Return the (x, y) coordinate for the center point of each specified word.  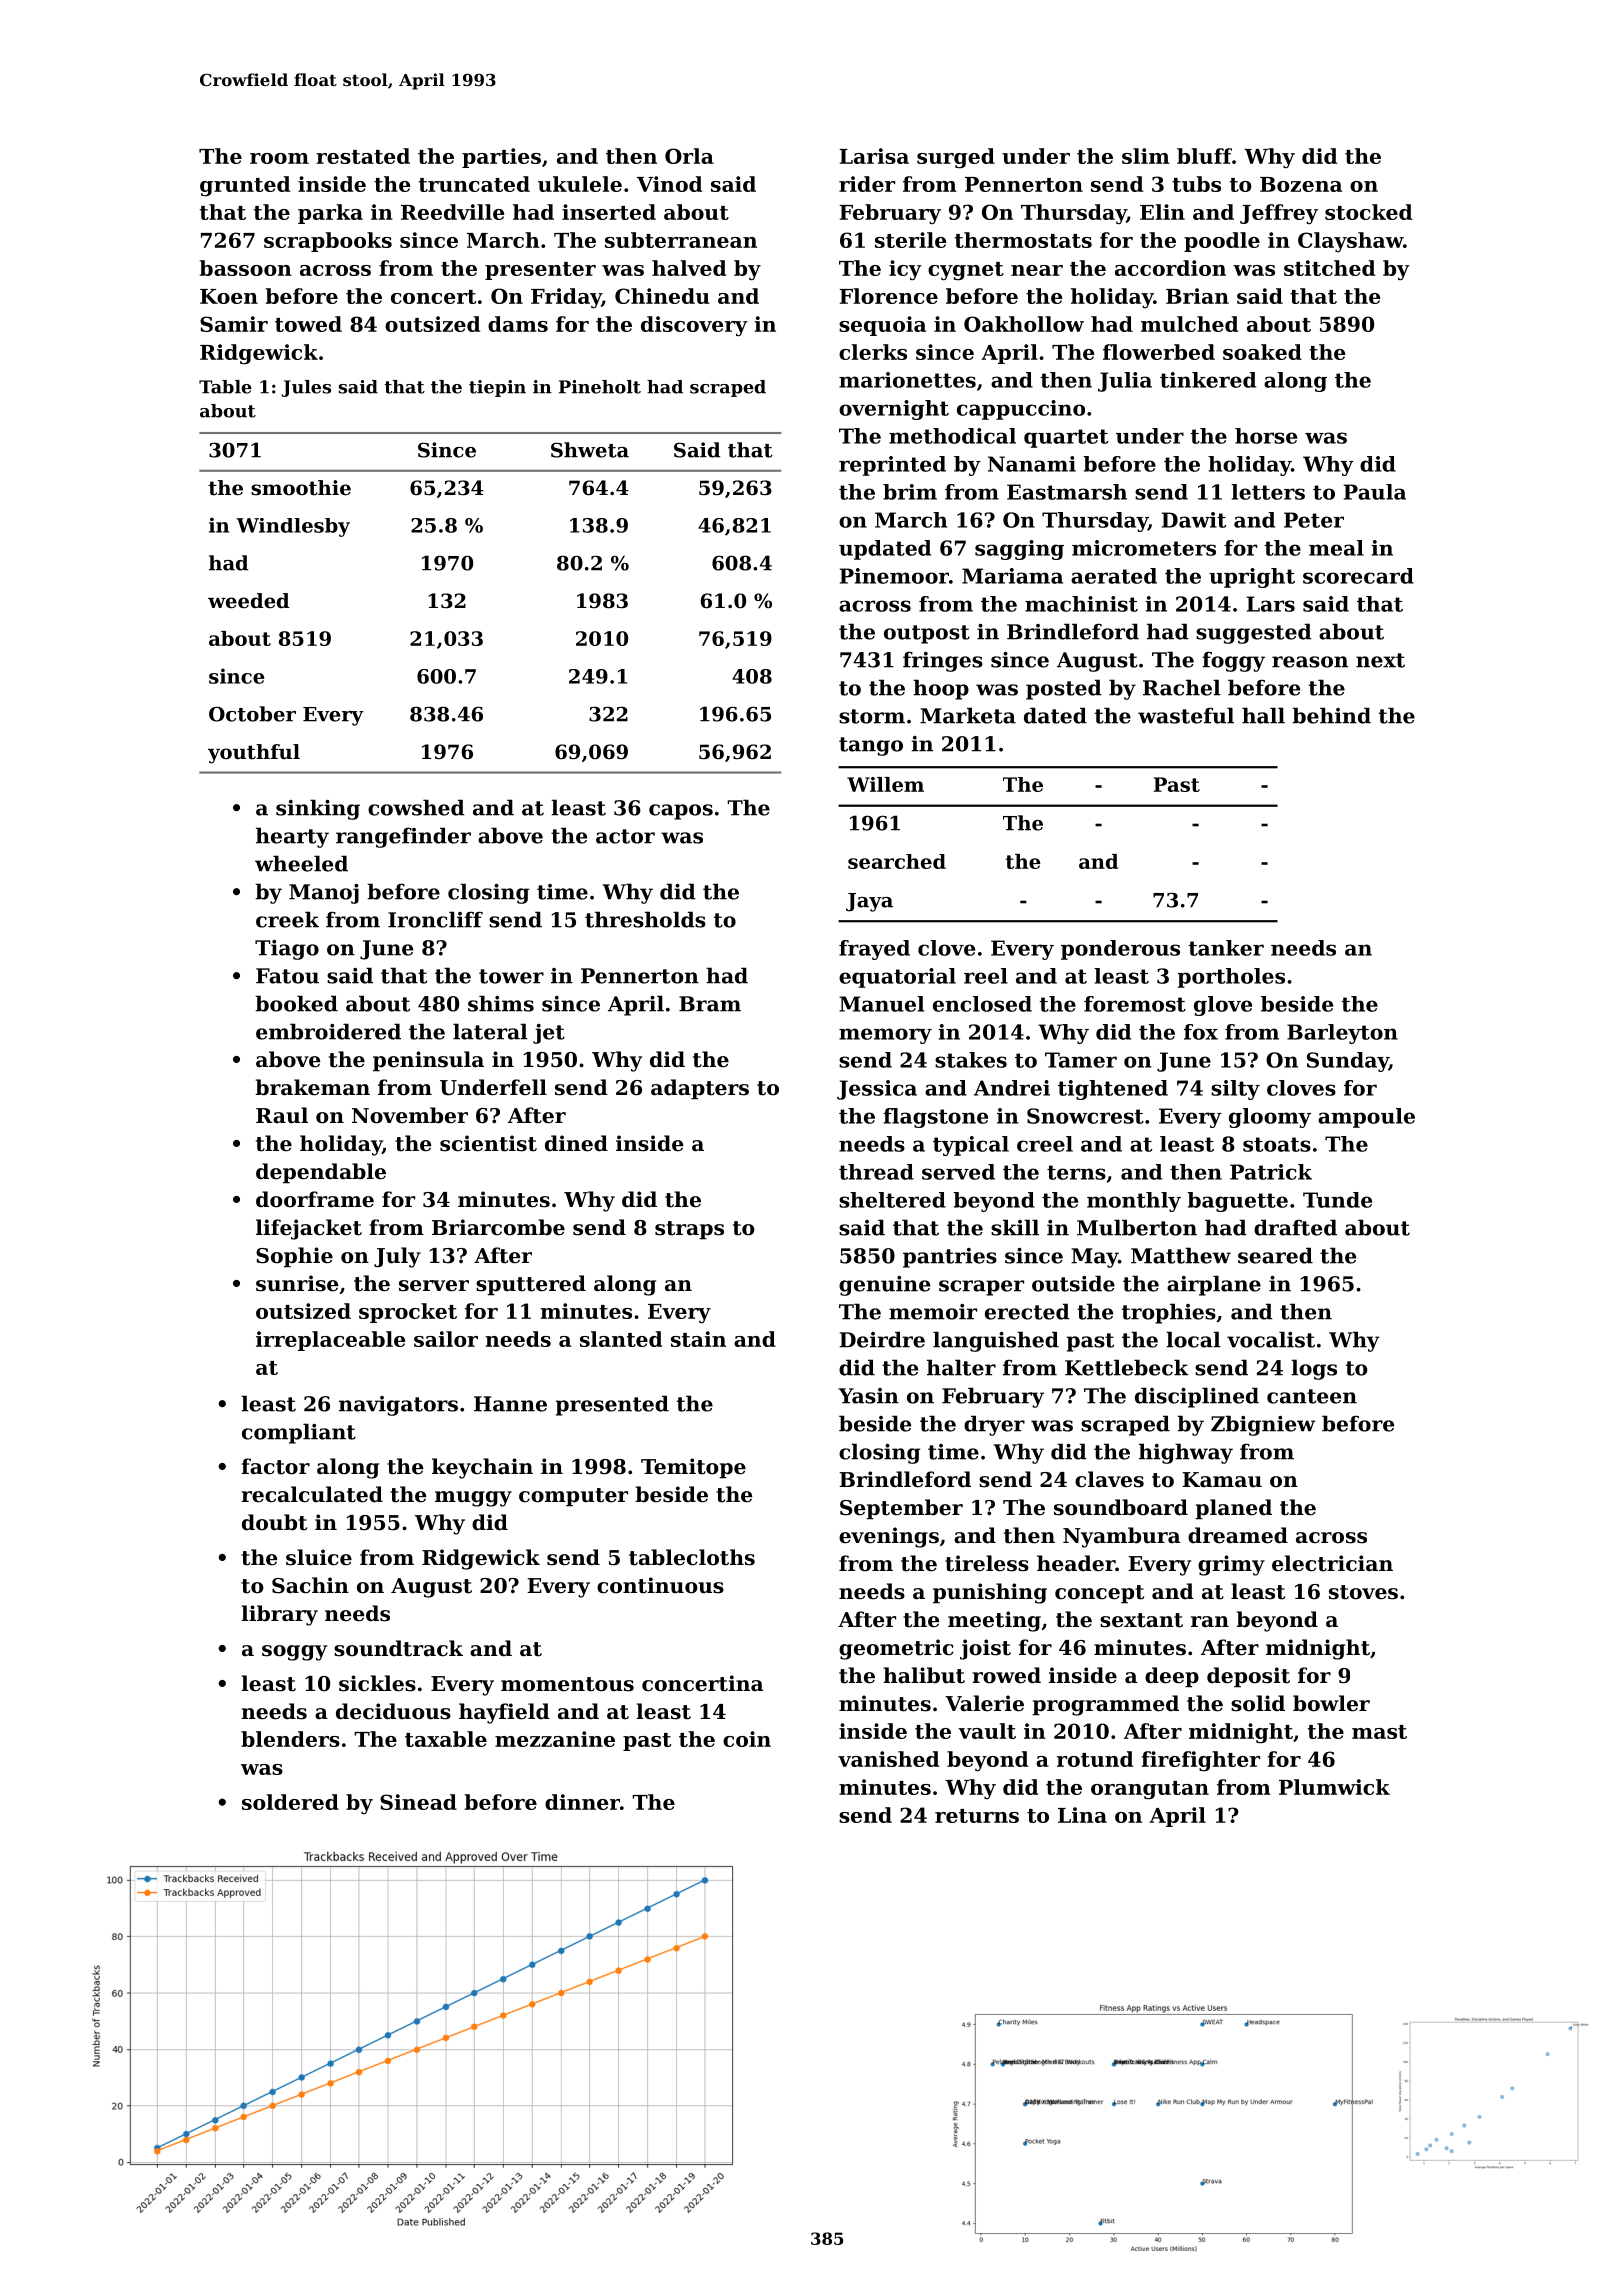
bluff (1204, 156)
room (279, 158)
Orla (689, 156)
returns (977, 1816)
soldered (290, 1802)
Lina (1082, 1815)
